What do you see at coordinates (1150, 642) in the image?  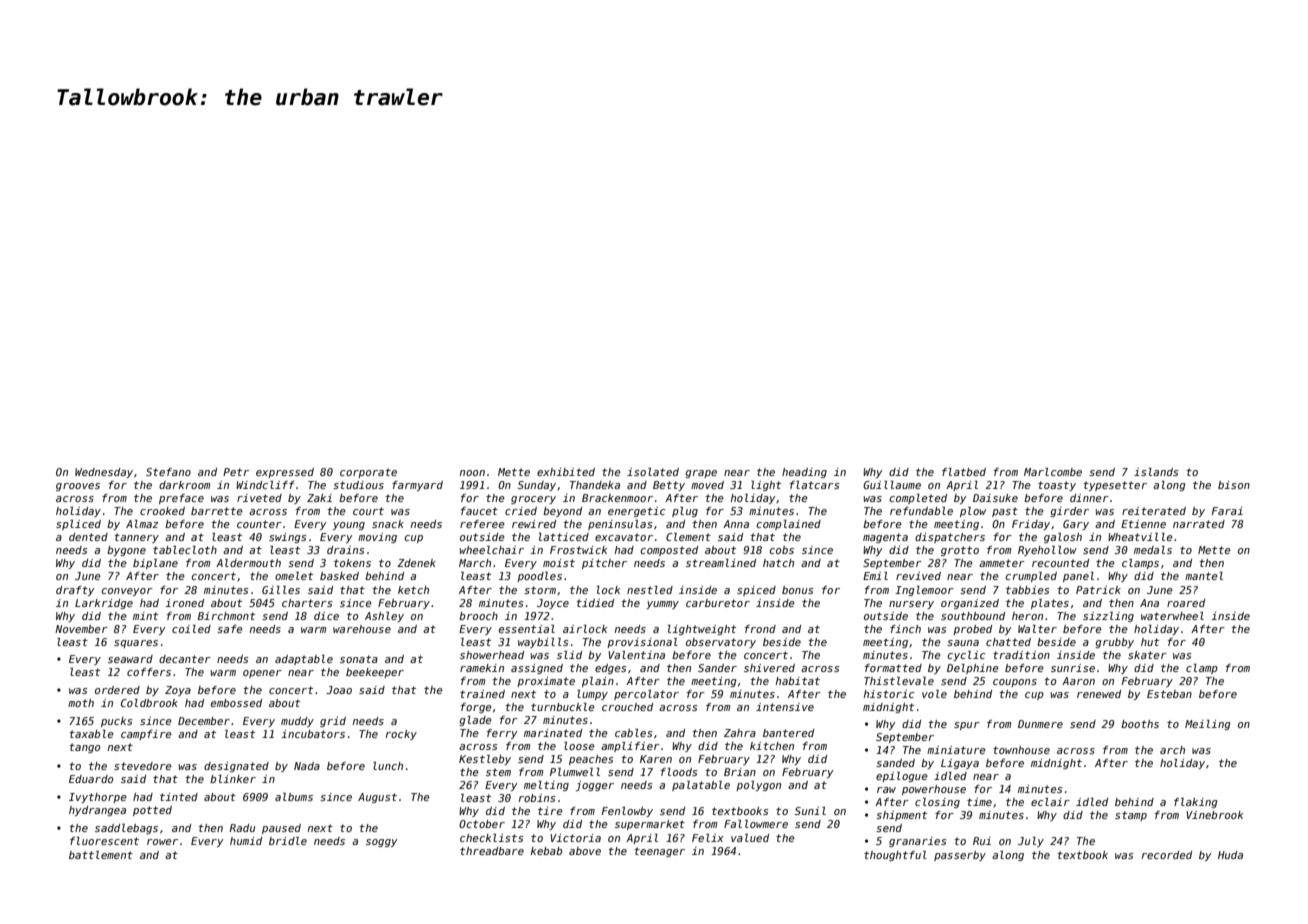 I see `hut` at bounding box center [1150, 642].
